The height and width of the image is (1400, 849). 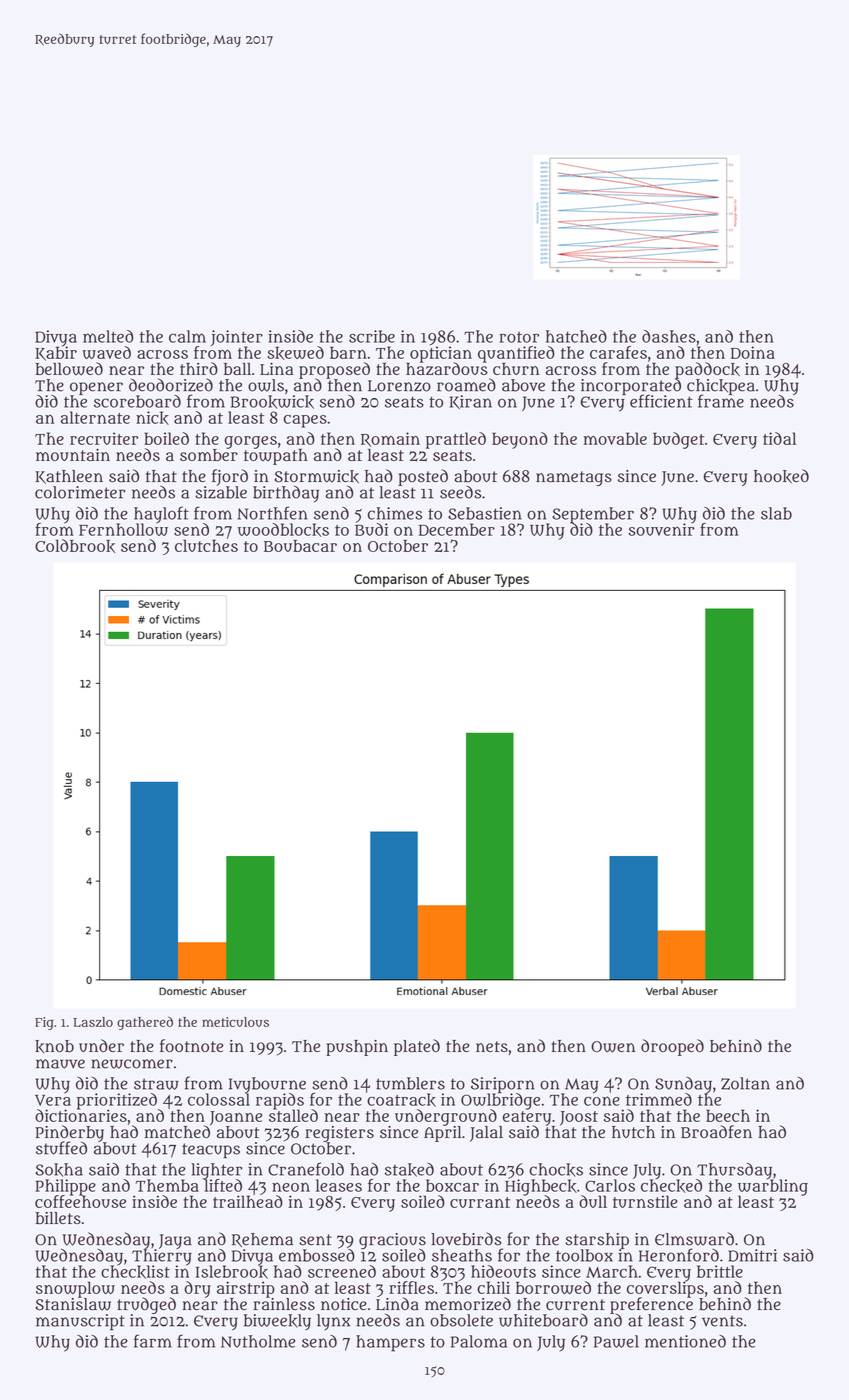 What do you see at coordinates (75, 546) in the image?
I see `Coldbrook` at bounding box center [75, 546].
